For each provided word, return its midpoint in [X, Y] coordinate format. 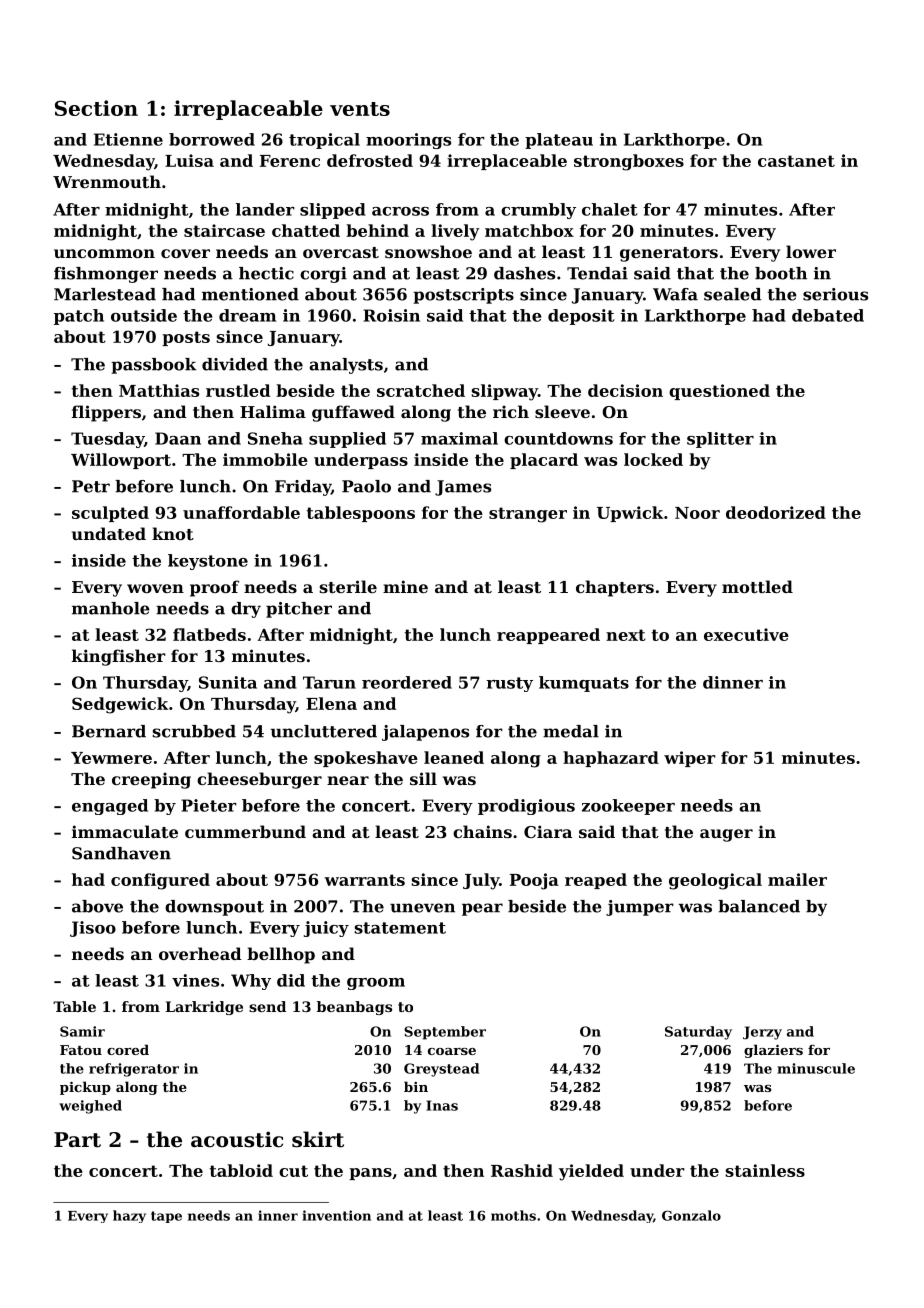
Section [96, 108]
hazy [129, 1216]
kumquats [584, 684]
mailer [797, 879]
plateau [559, 141]
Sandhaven [121, 853]
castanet [796, 161]
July [481, 881]
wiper [690, 759]
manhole [111, 608]
